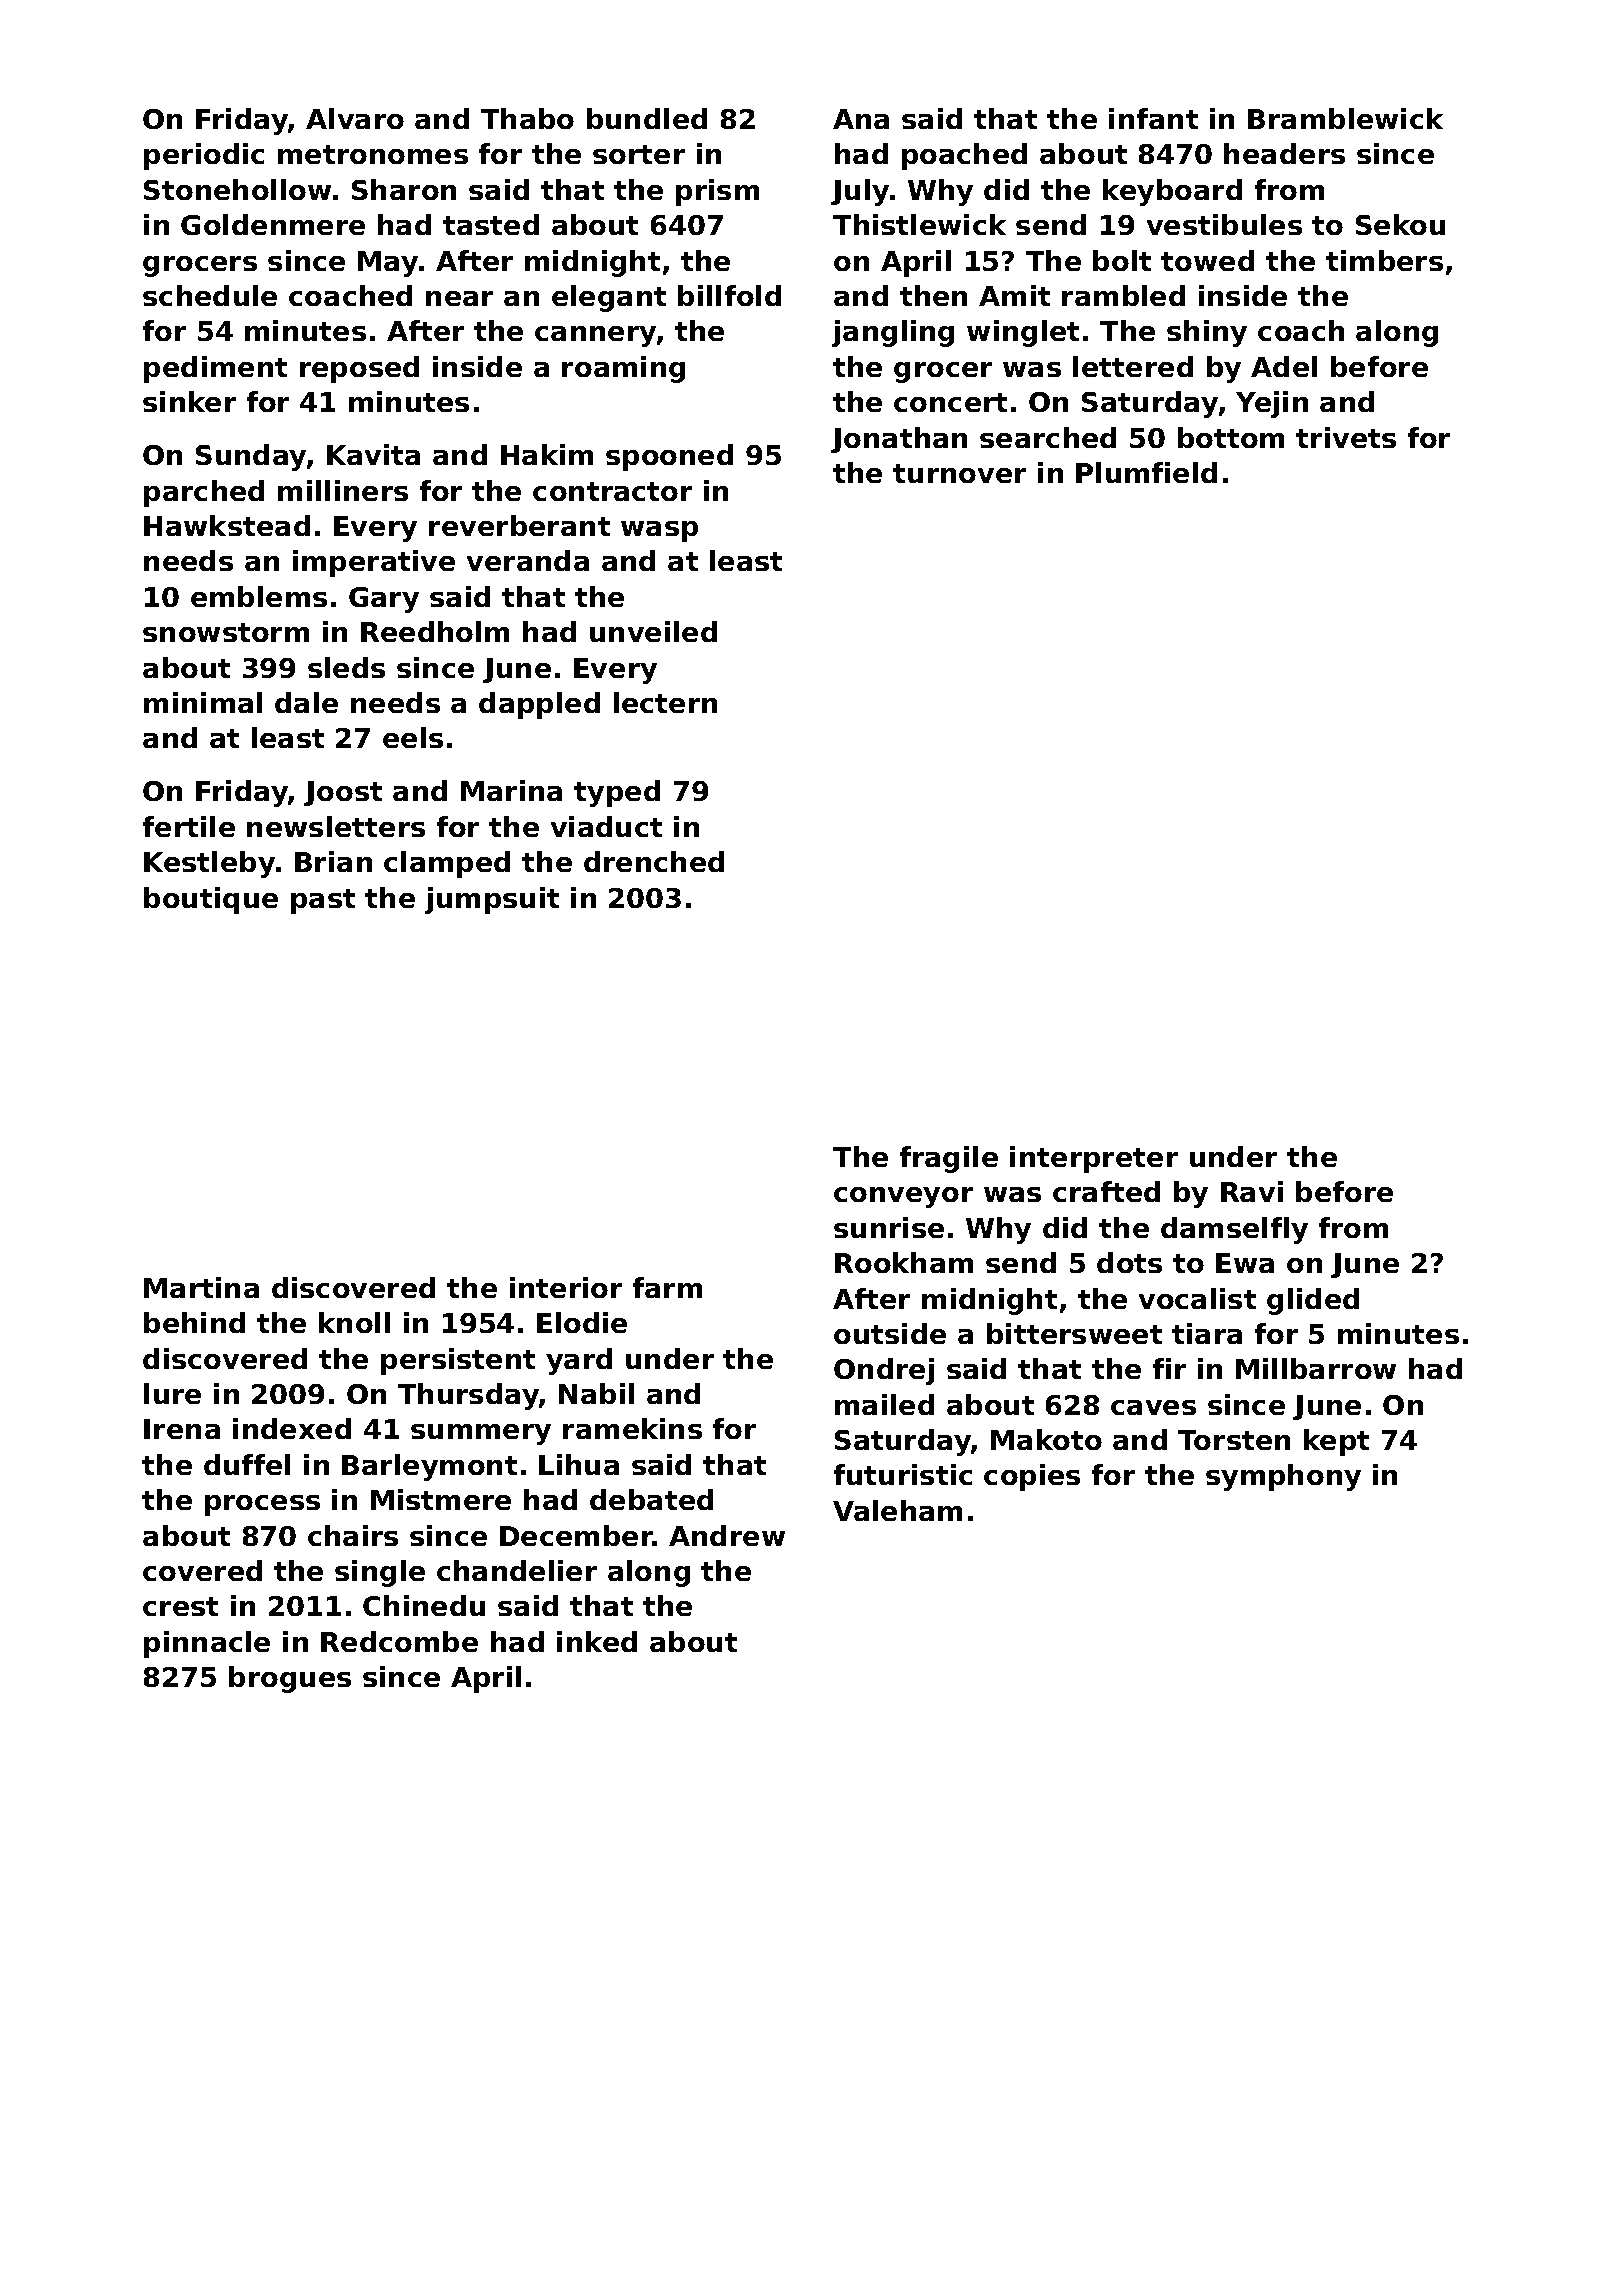 This page has height=2292, width=1620. What do you see at coordinates (1252, 1191) in the page?
I see `Ravi` at bounding box center [1252, 1191].
